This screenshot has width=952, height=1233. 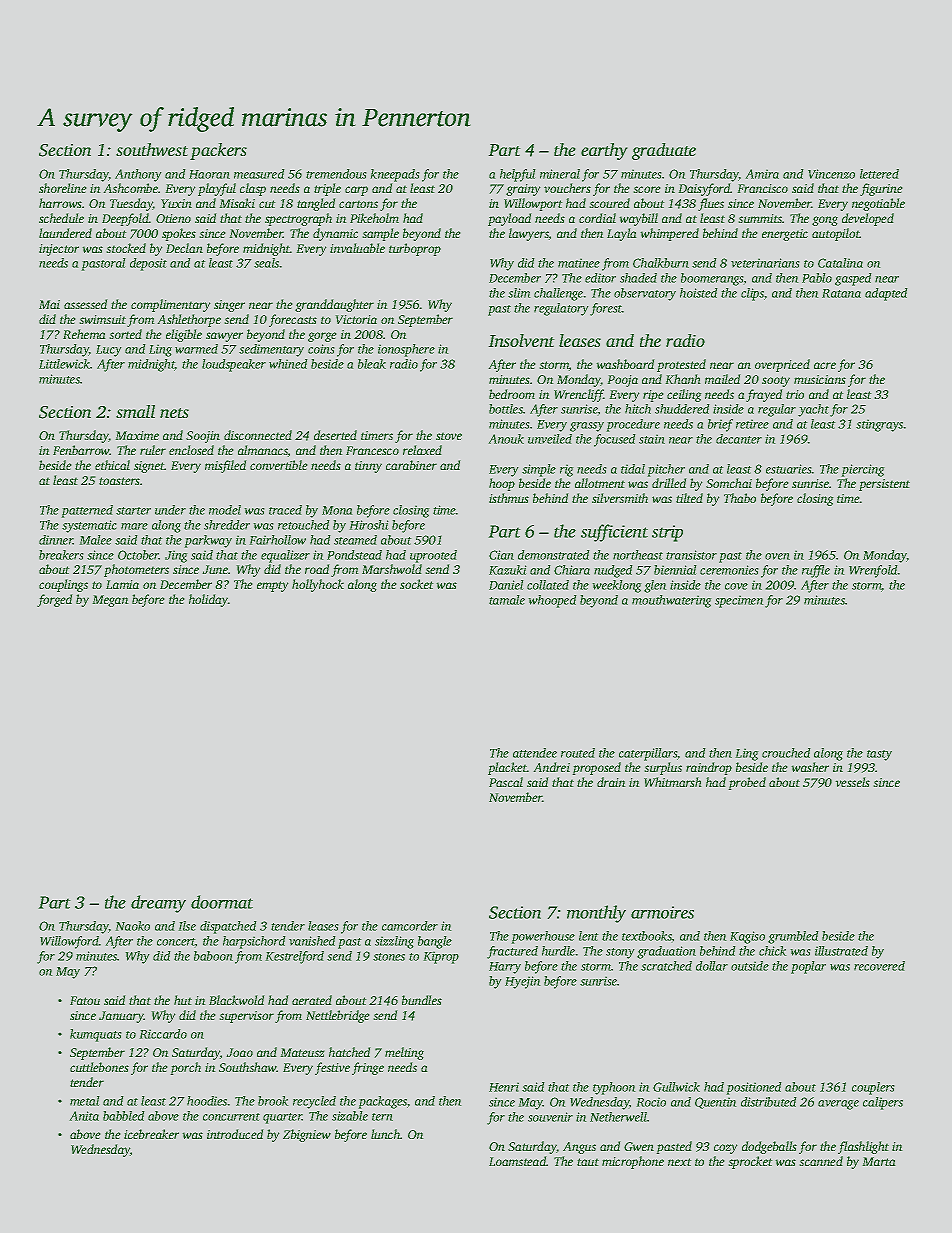 What do you see at coordinates (336, 174) in the screenshot?
I see `tremendous` at bounding box center [336, 174].
